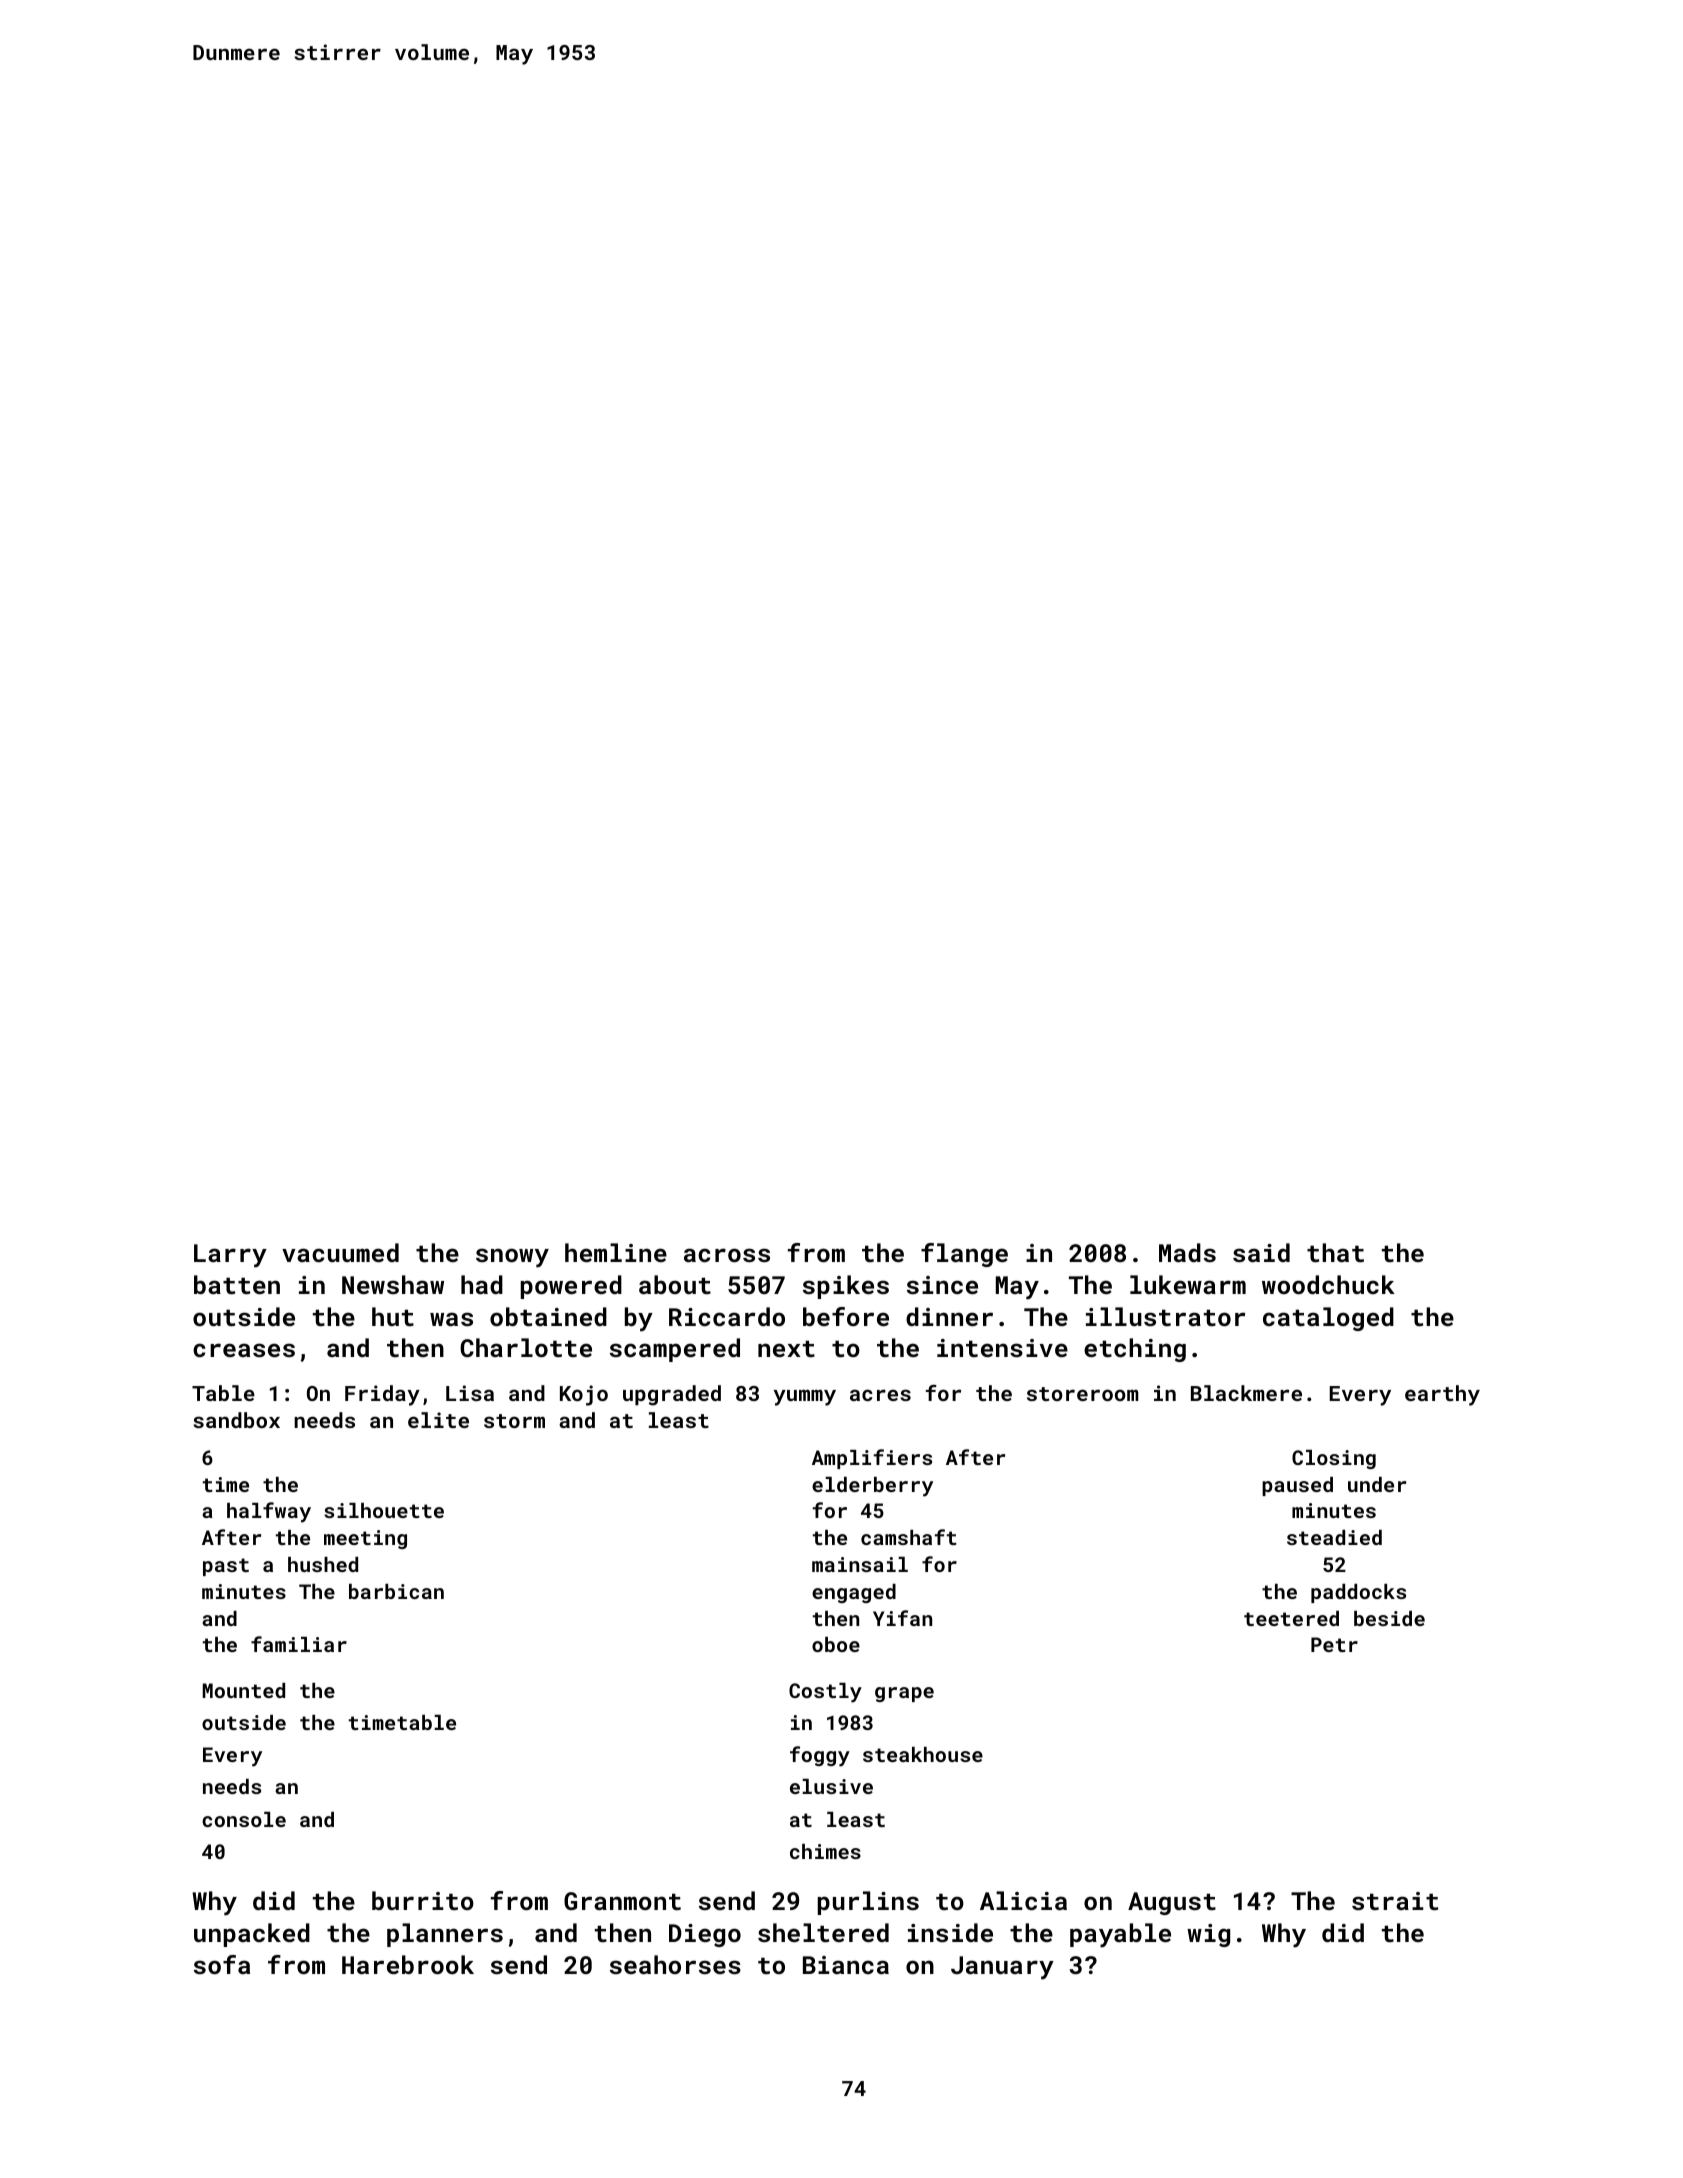 This screenshot has height=2178, width=1683. What do you see at coordinates (1208, 1935) in the screenshot?
I see `wig` at bounding box center [1208, 1935].
